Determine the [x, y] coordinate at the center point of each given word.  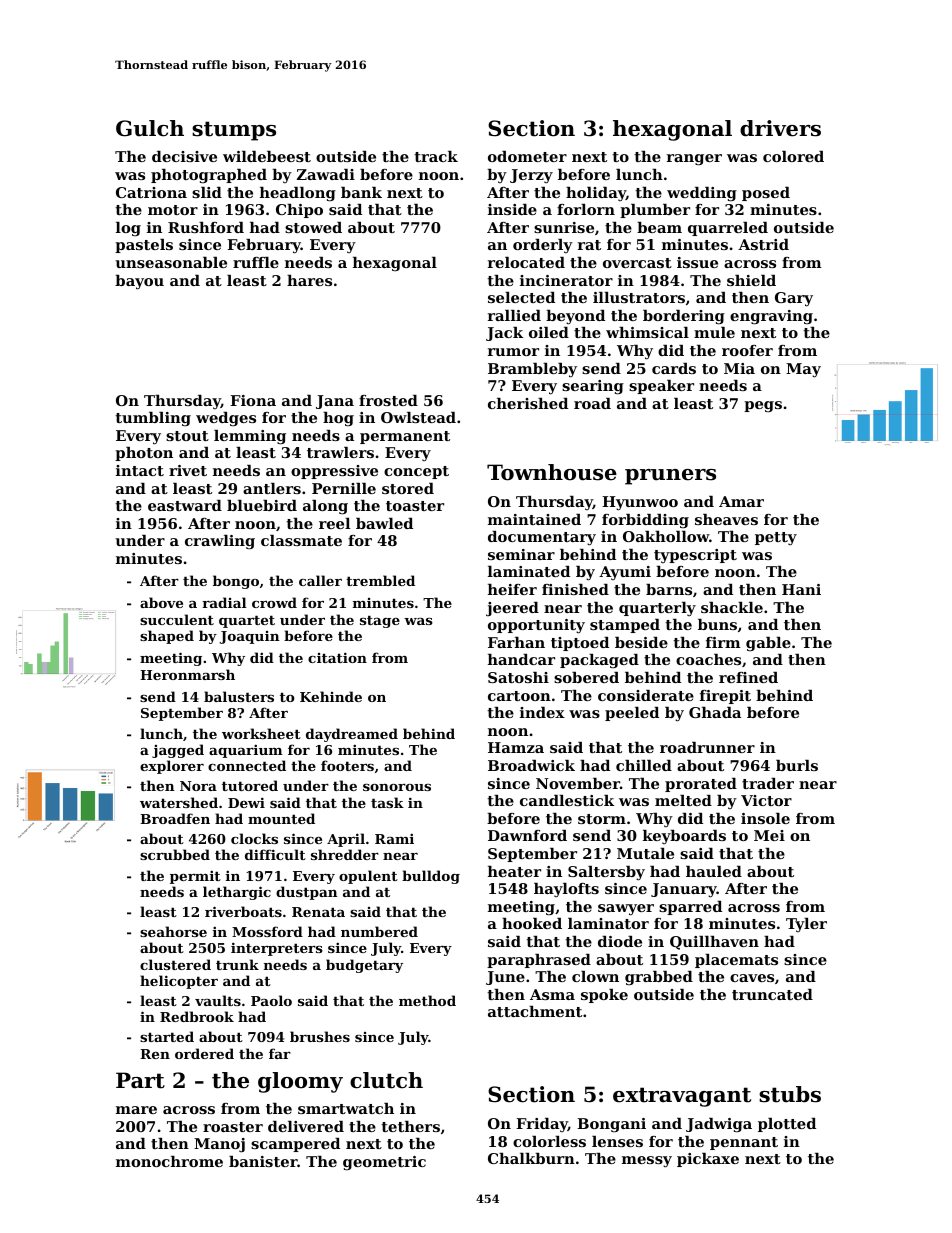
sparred [690, 908]
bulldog [431, 877]
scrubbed [175, 854]
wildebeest [267, 156]
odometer [527, 156]
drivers [780, 128]
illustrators [639, 297]
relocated [526, 262]
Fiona [253, 400]
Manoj [219, 1145]
